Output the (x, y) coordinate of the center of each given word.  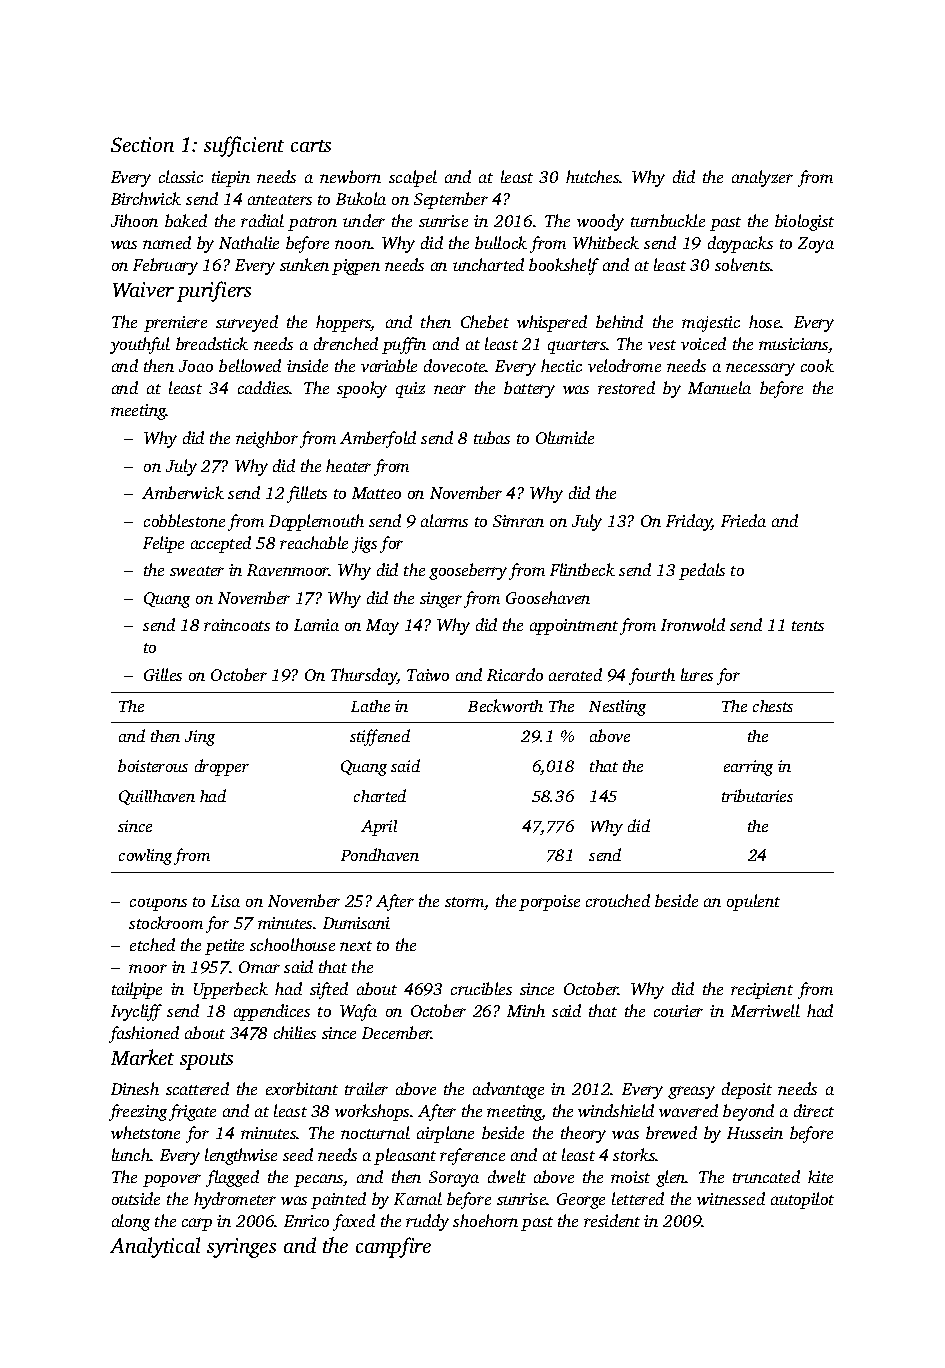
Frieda (743, 520)
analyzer (762, 178)
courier (678, 1011)
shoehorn (485, 1220)
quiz (410, 390)
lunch (131, 1154)
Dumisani (356, 923)
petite (224, 947)
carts (311, 146)
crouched (618, 900)
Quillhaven (157, 797)
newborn (350, 176)
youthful (140, 345)
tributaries (757, 795)
